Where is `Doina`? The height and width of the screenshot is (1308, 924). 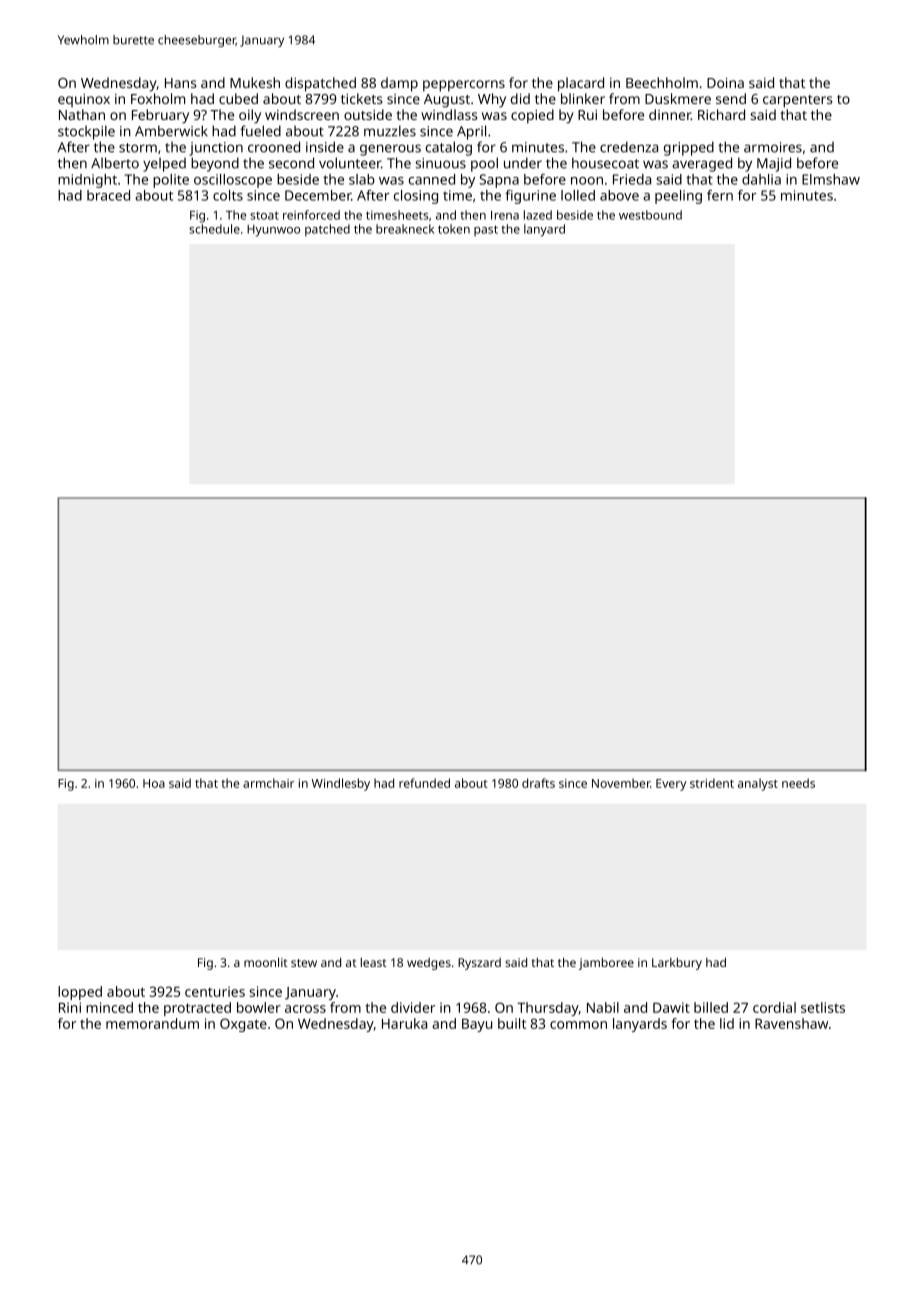 Doina is located at coordinates (725, 83).
